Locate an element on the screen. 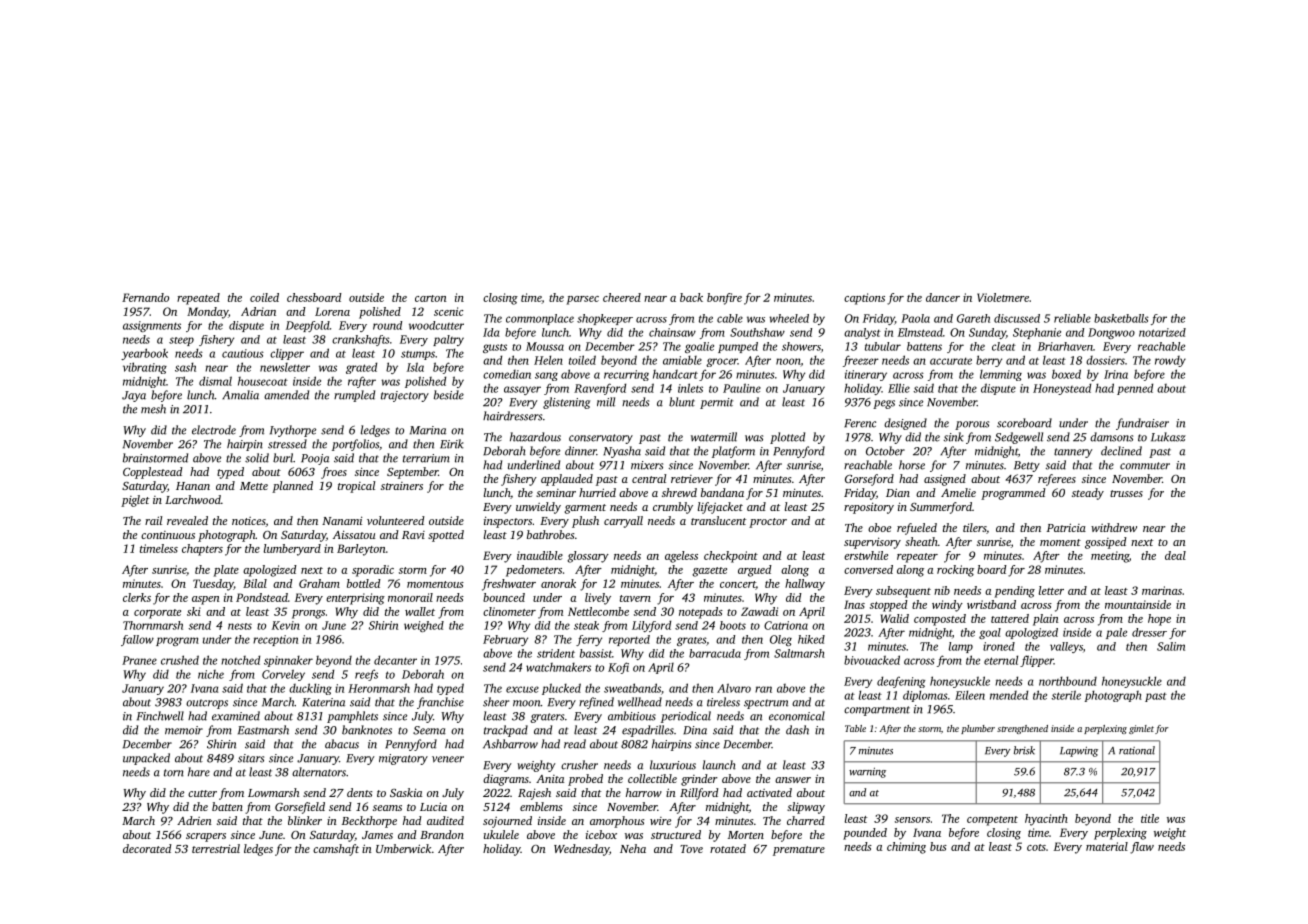 Image resolution: width=1308 pixels, height=924 pixels. sterile is located at coordinates (1066, 695).
